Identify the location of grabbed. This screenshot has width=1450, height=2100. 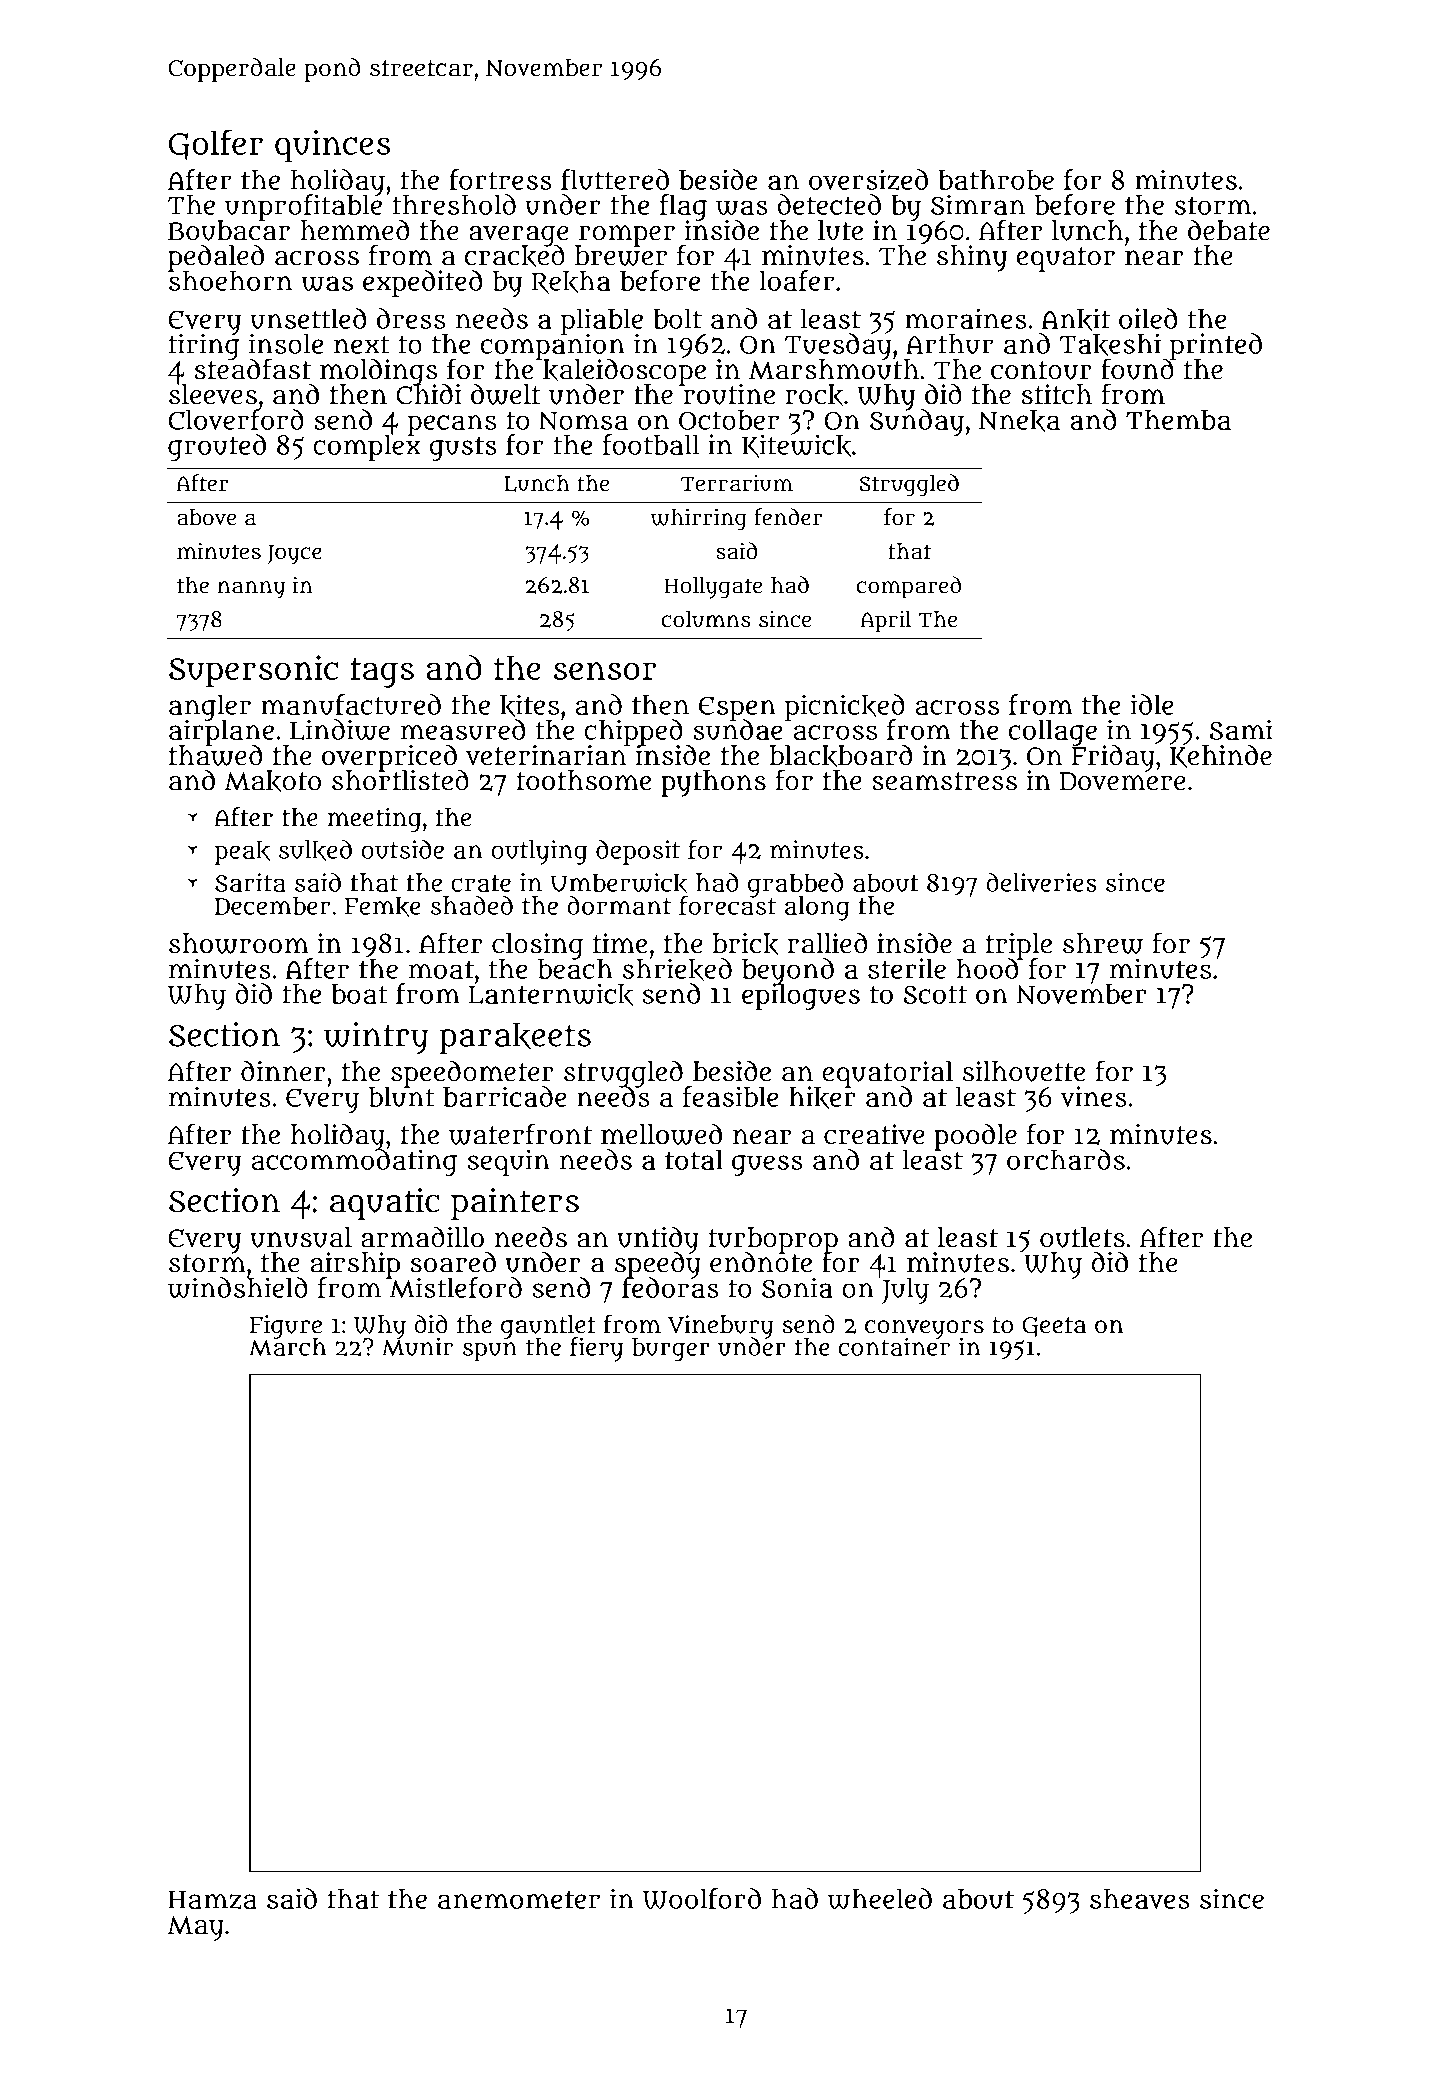
(795, 885).
